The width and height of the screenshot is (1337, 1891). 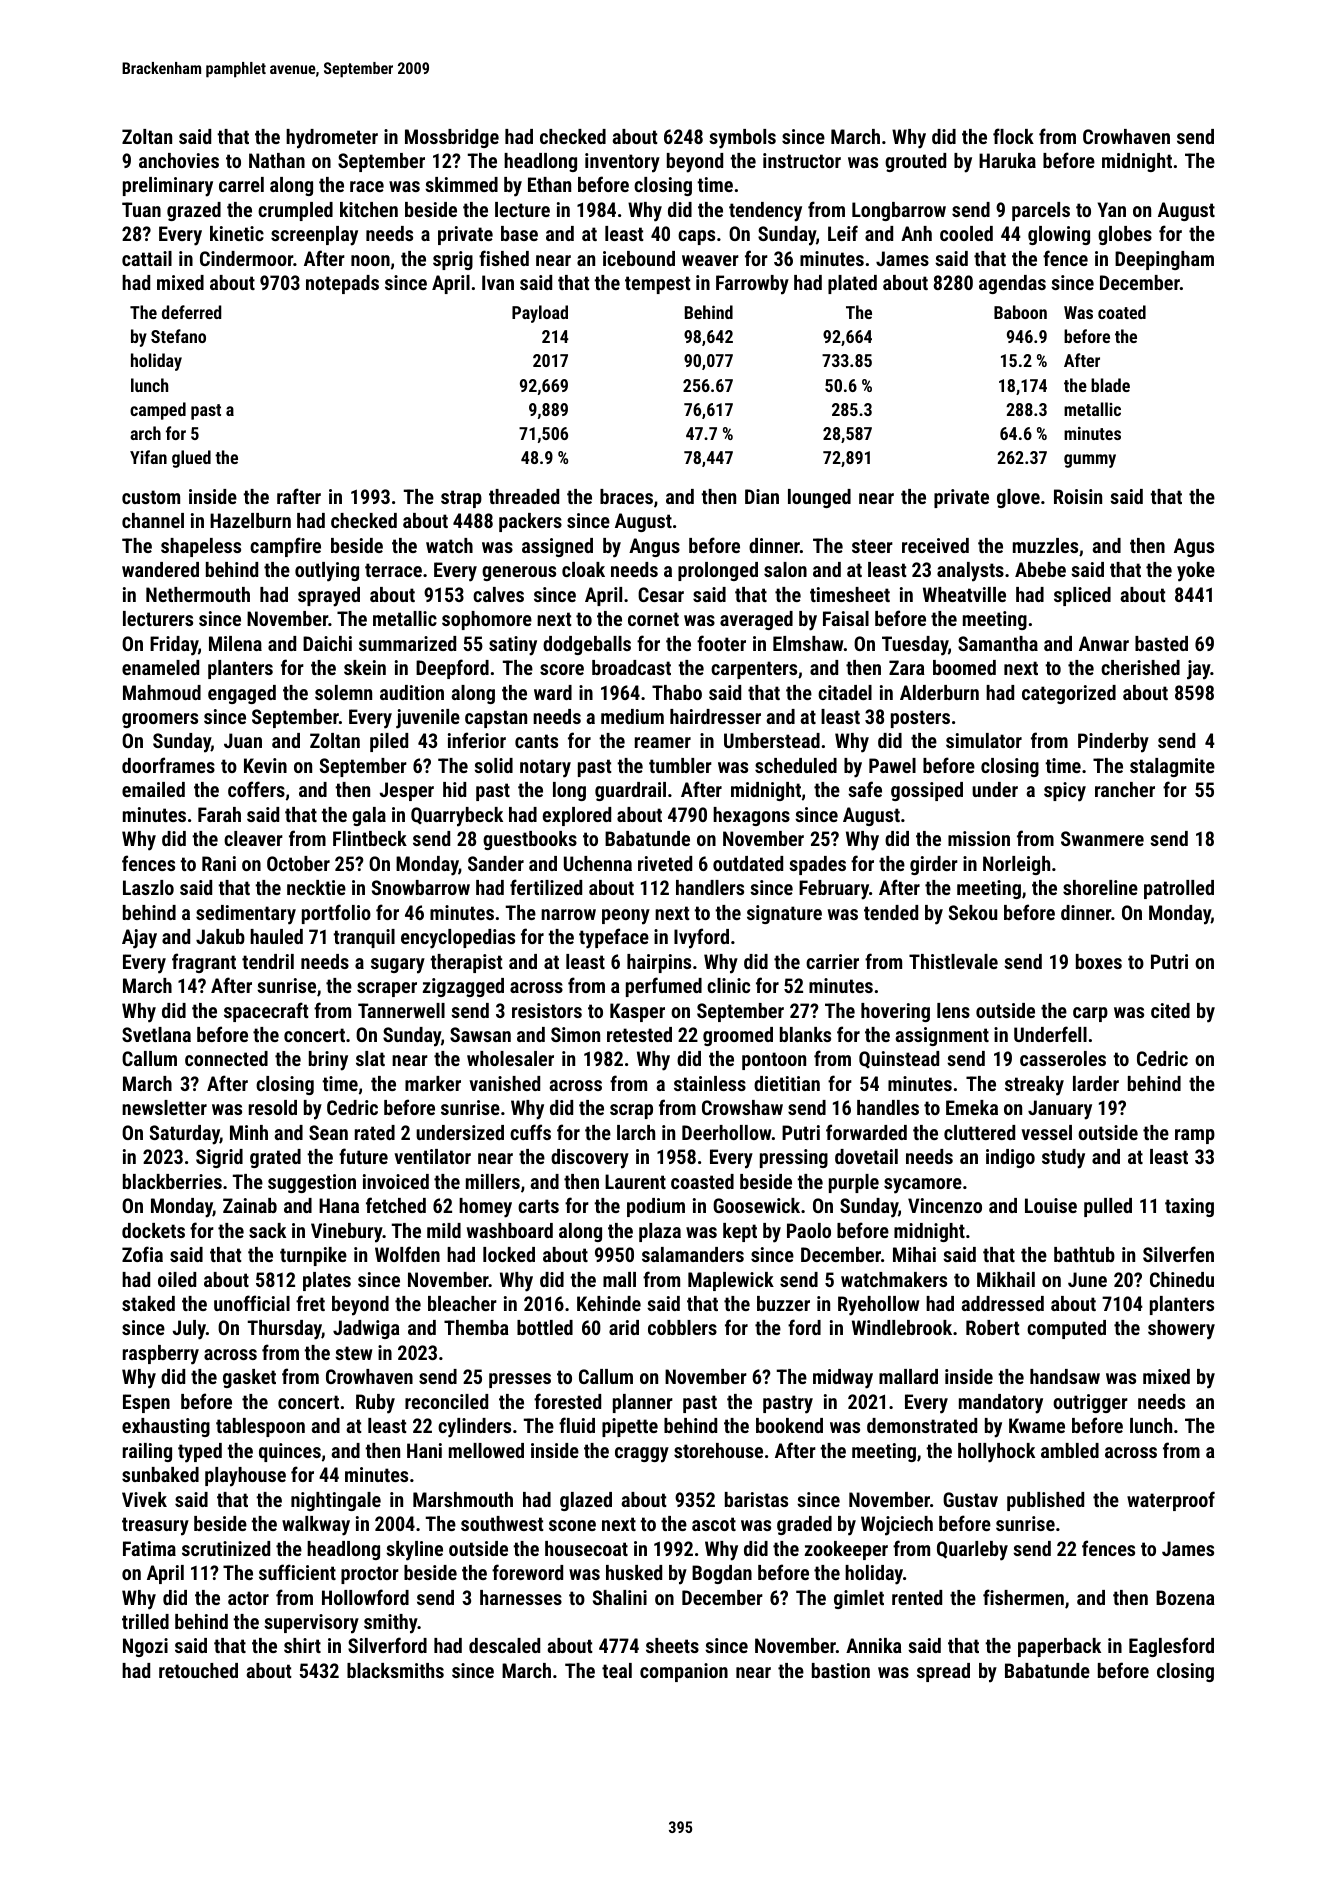 What do you see at coordinates (1023, 1597) in the screenshot?
I see `fishermen` at bounding box center [1023, 1597].
